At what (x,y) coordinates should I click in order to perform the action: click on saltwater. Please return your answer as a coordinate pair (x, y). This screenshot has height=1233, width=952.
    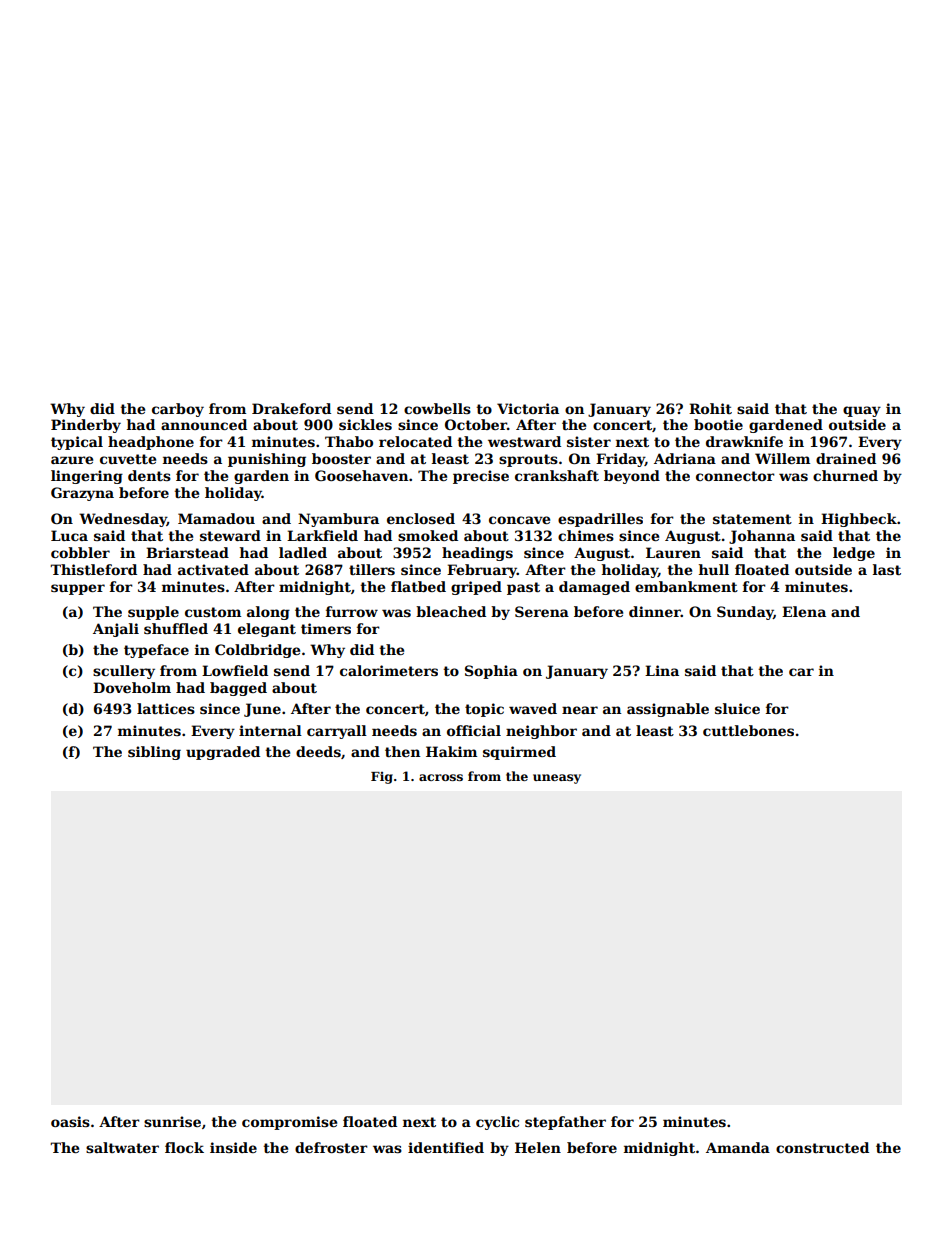
    Looking at the image, I should click on (122, 1147).
